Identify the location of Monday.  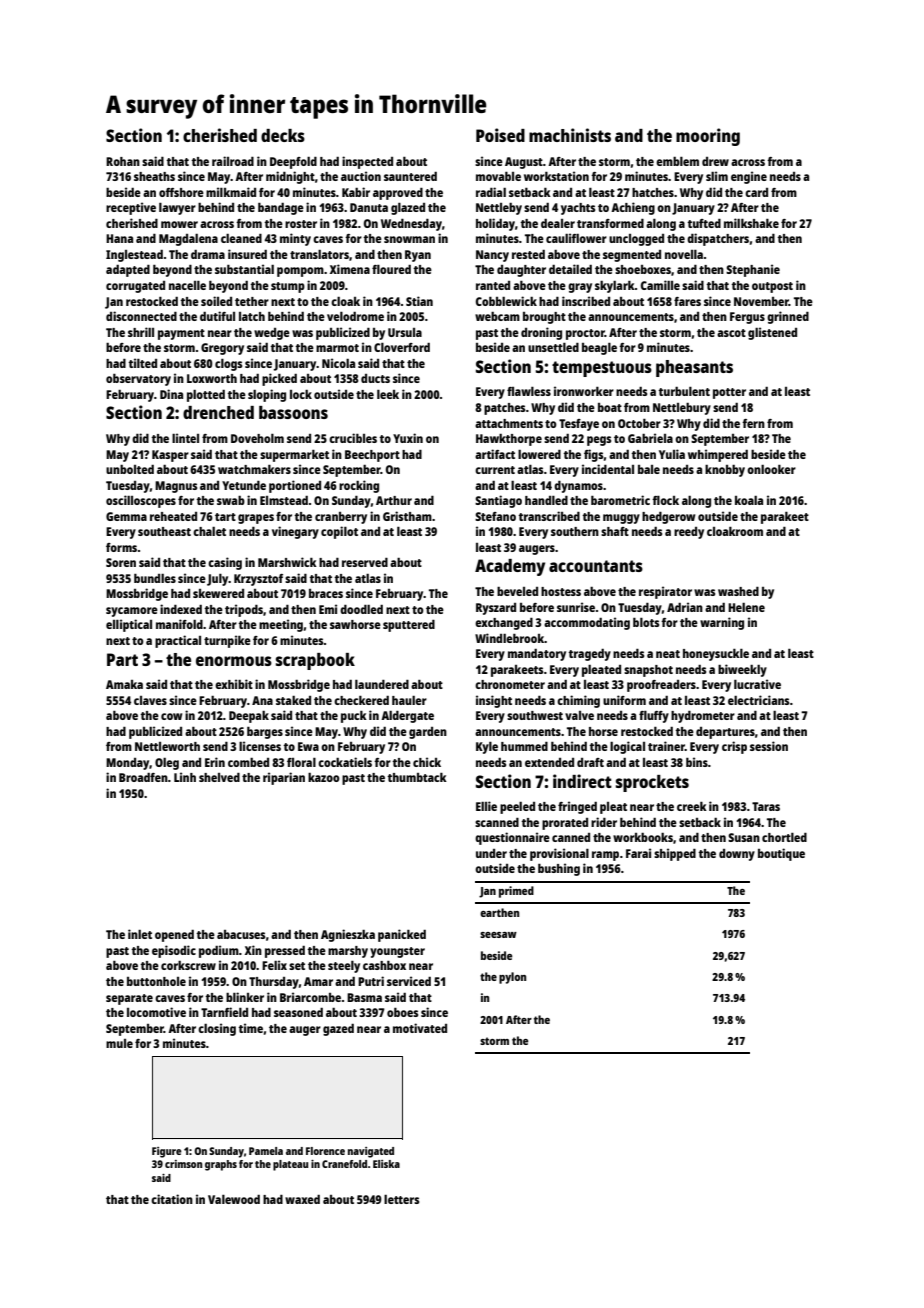
(128, 764).
